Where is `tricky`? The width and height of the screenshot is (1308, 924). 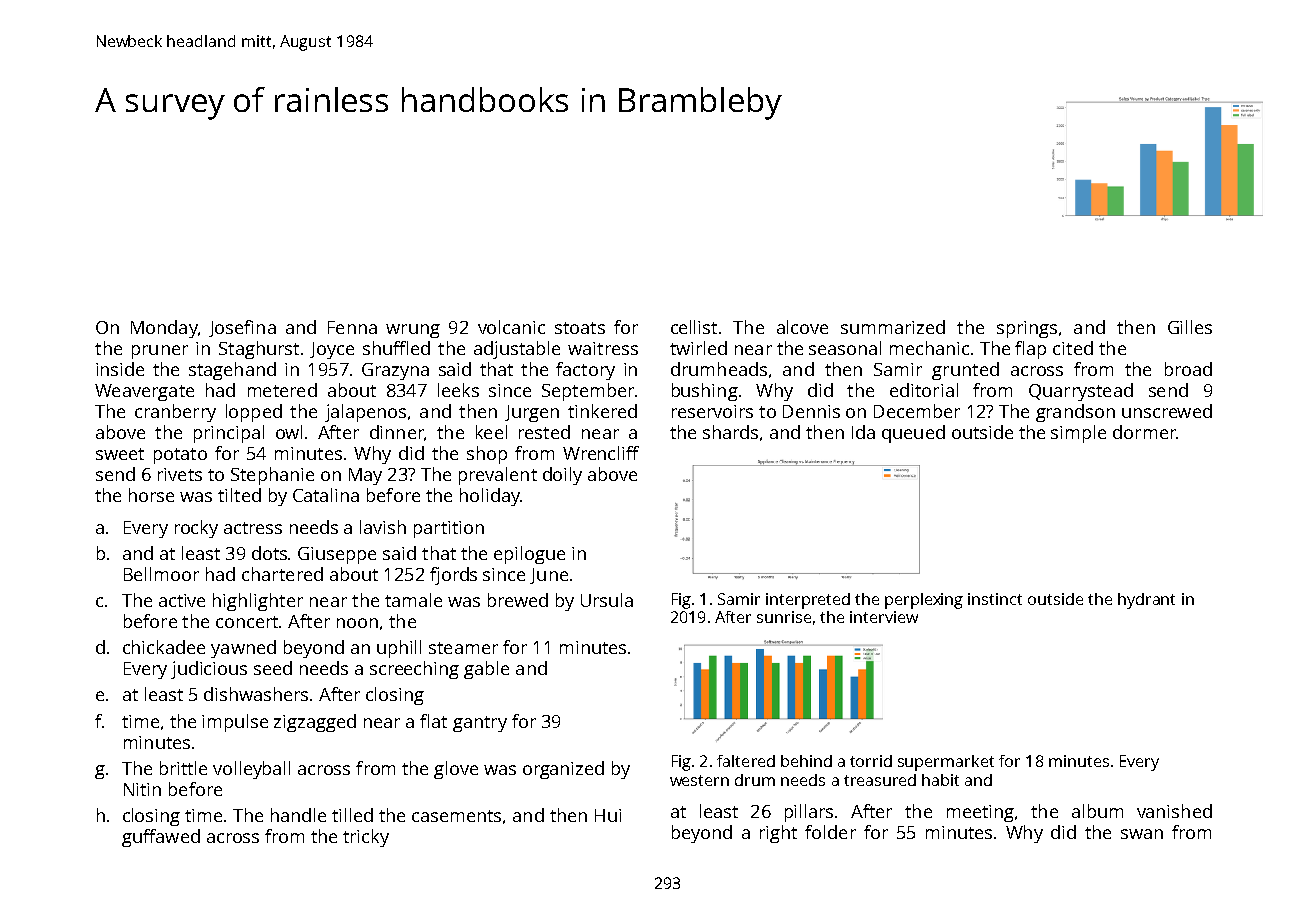
tricky is located at coordinates (366, 838).
